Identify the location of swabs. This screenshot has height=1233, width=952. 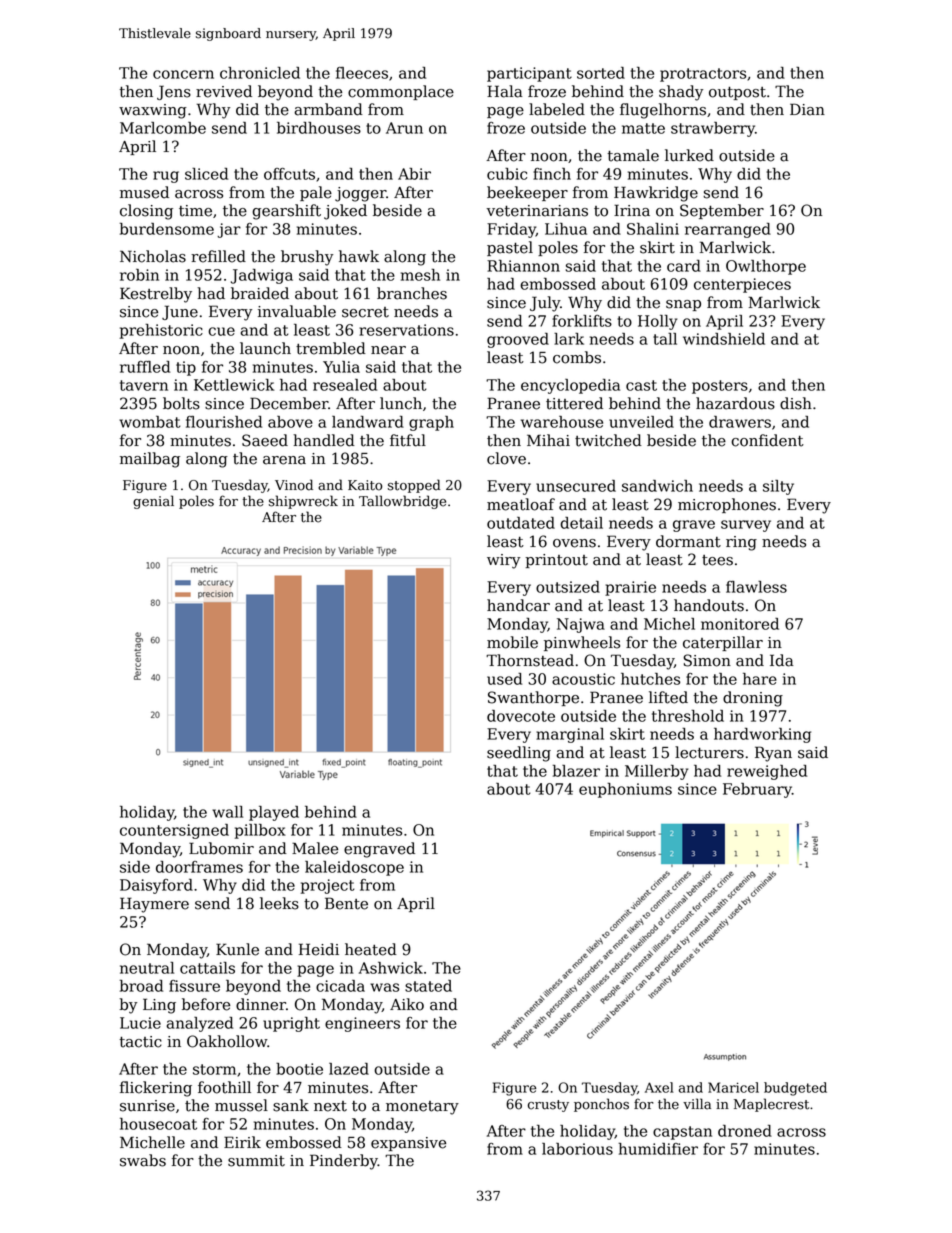
(143, 1160).
